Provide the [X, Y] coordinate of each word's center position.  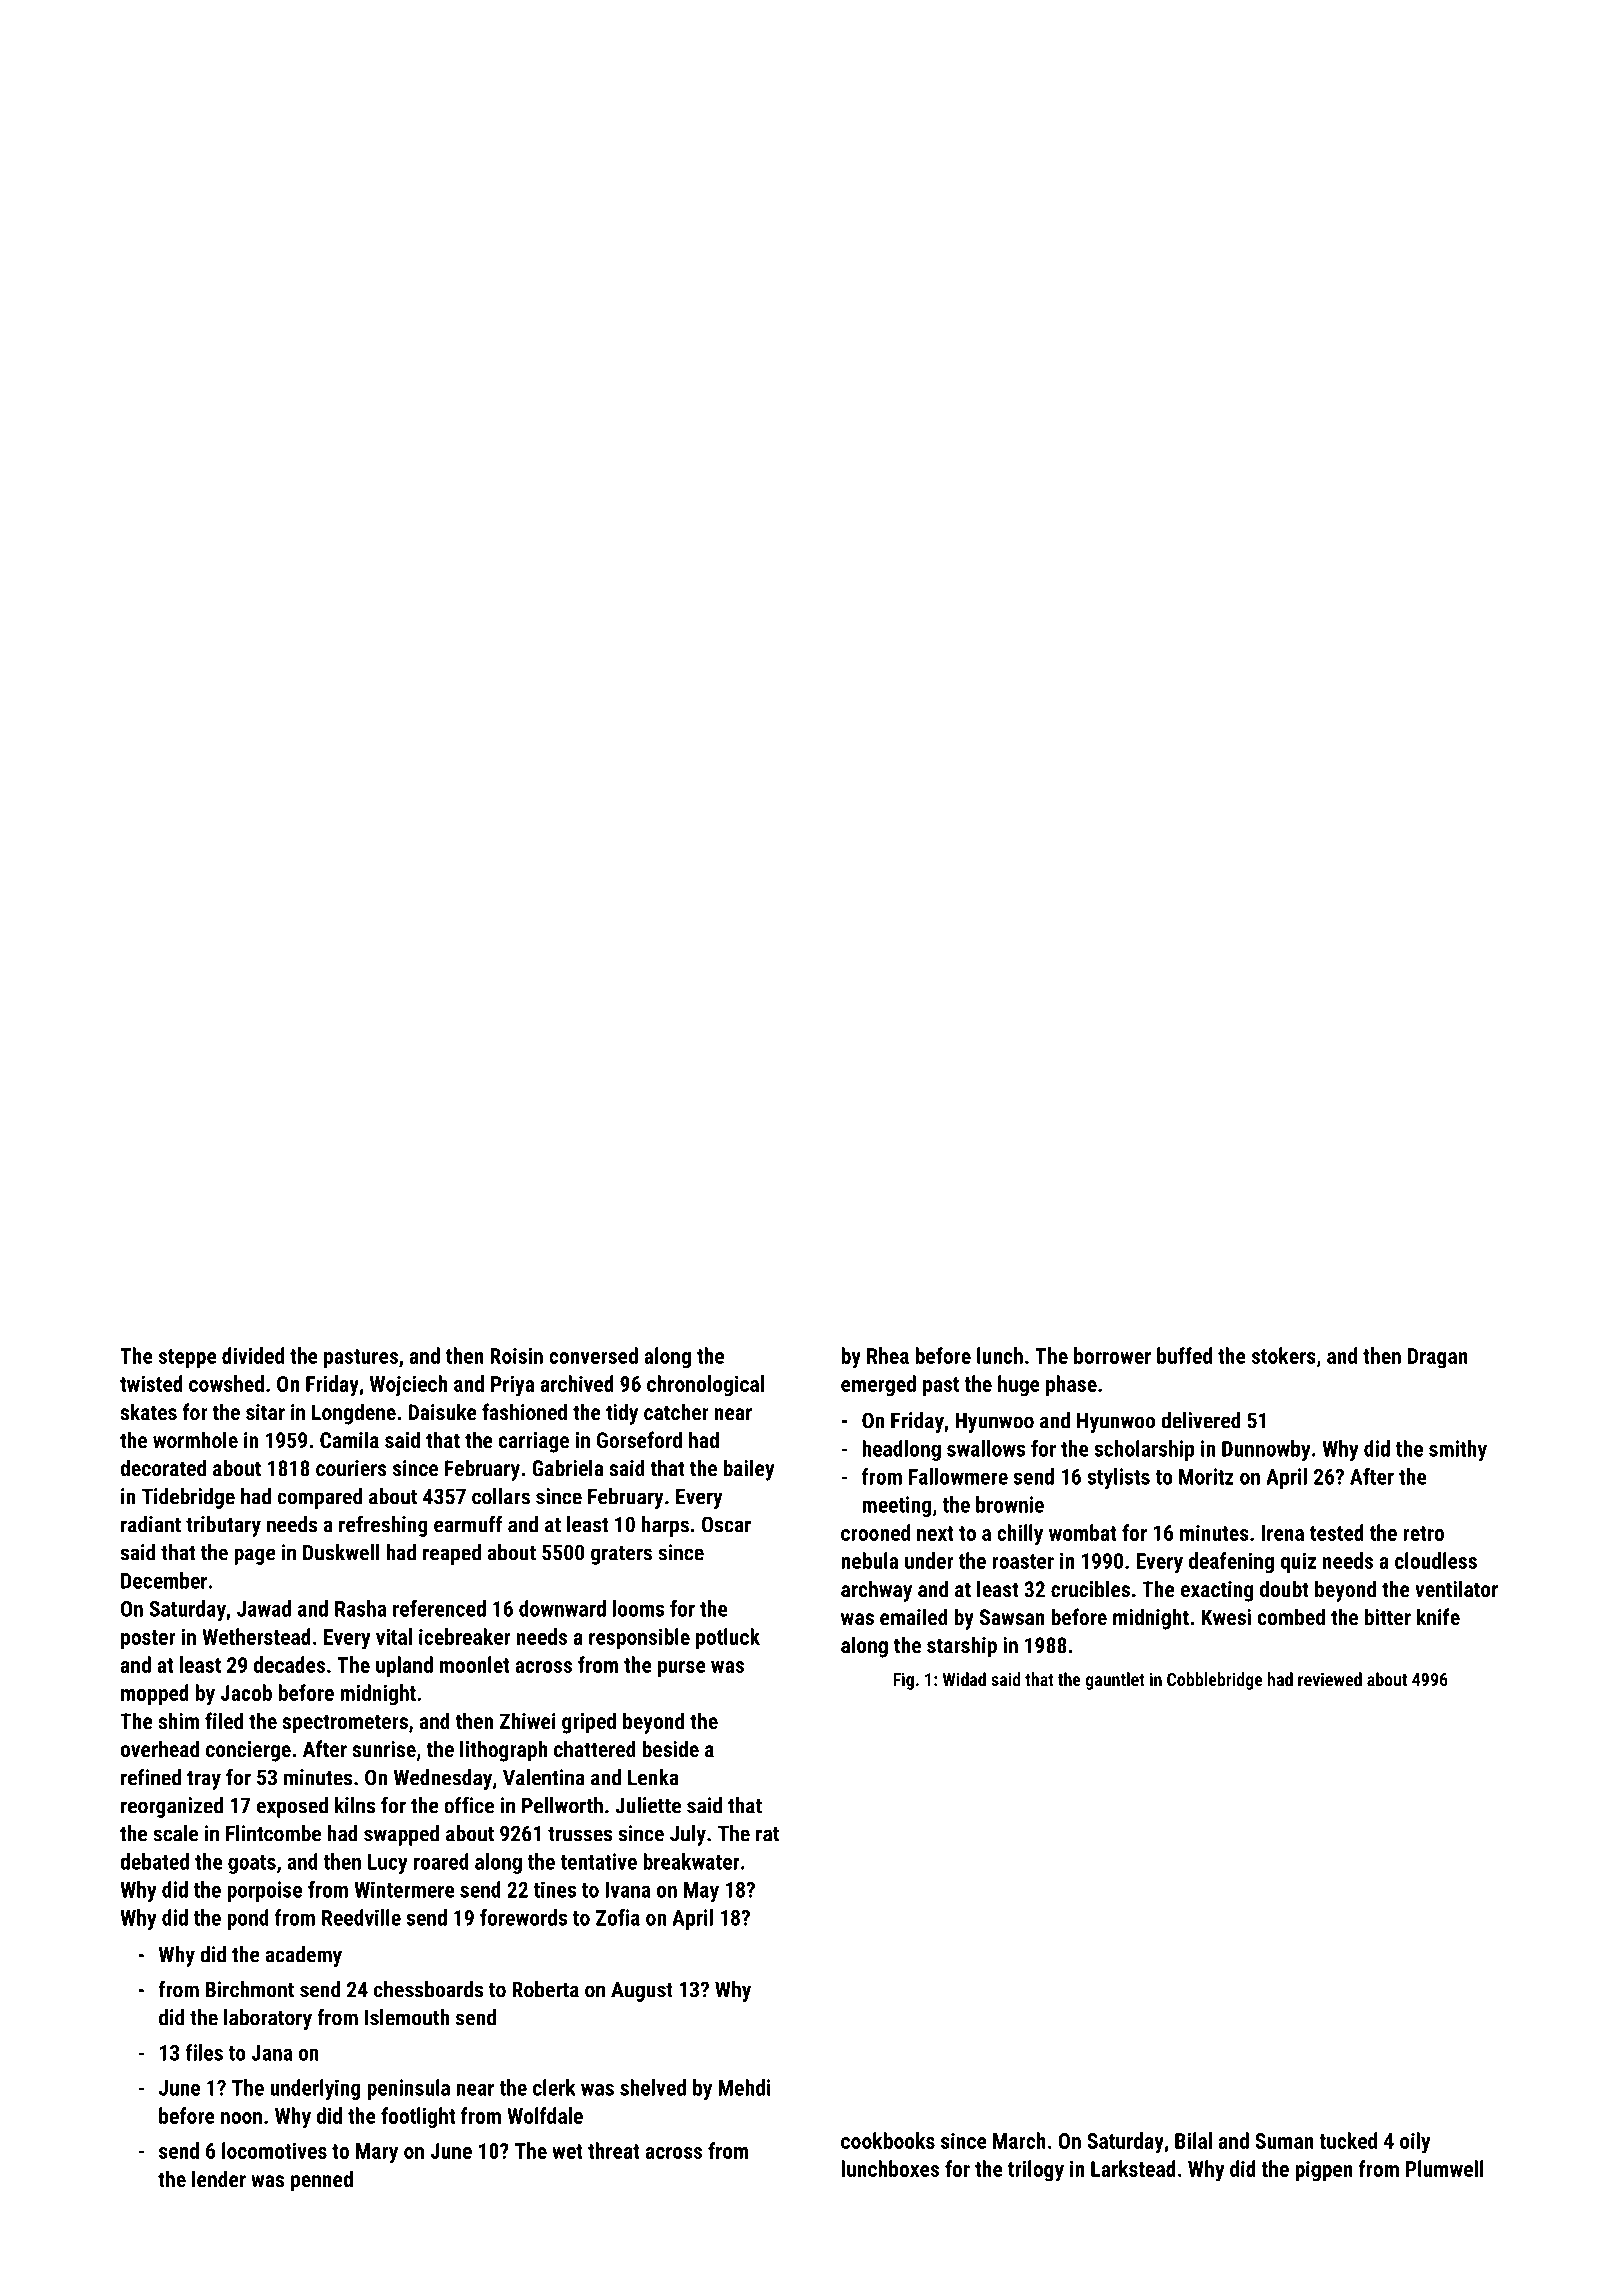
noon [241, 2118]
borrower [1112, 1355]
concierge [248, 1751]
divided [253, 1355]
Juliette [648, 1805]
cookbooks [888, 2140]
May [701, 1892]
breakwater [691, 1861]
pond [248, 1919]
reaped [452, 1554]
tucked [1348, 2140]
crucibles [1090, 1588]
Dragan [1438, 1358]
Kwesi [1226, 1617]
